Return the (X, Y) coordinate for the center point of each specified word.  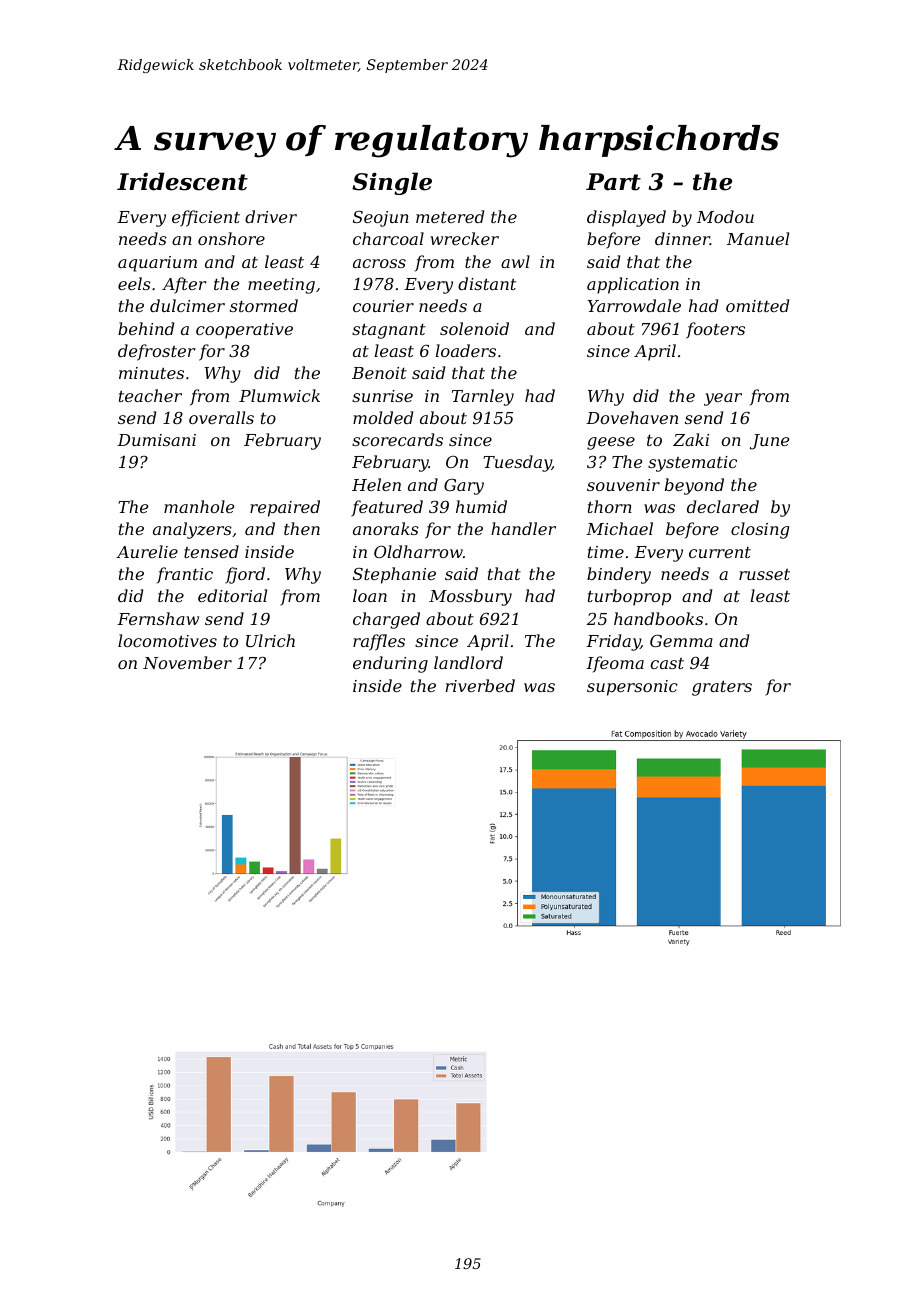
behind (146, 328)
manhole (199, 506)
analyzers (192, 530)
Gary (464, 487)
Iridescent (182, 181)
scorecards (397, 439)
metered (450, 216)
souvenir (623, 485)
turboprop (629, 597)
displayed (626, 218)
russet (764, 574)
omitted (757, 305)
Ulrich (270, 640)
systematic (692, 464)
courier (383, 306)
